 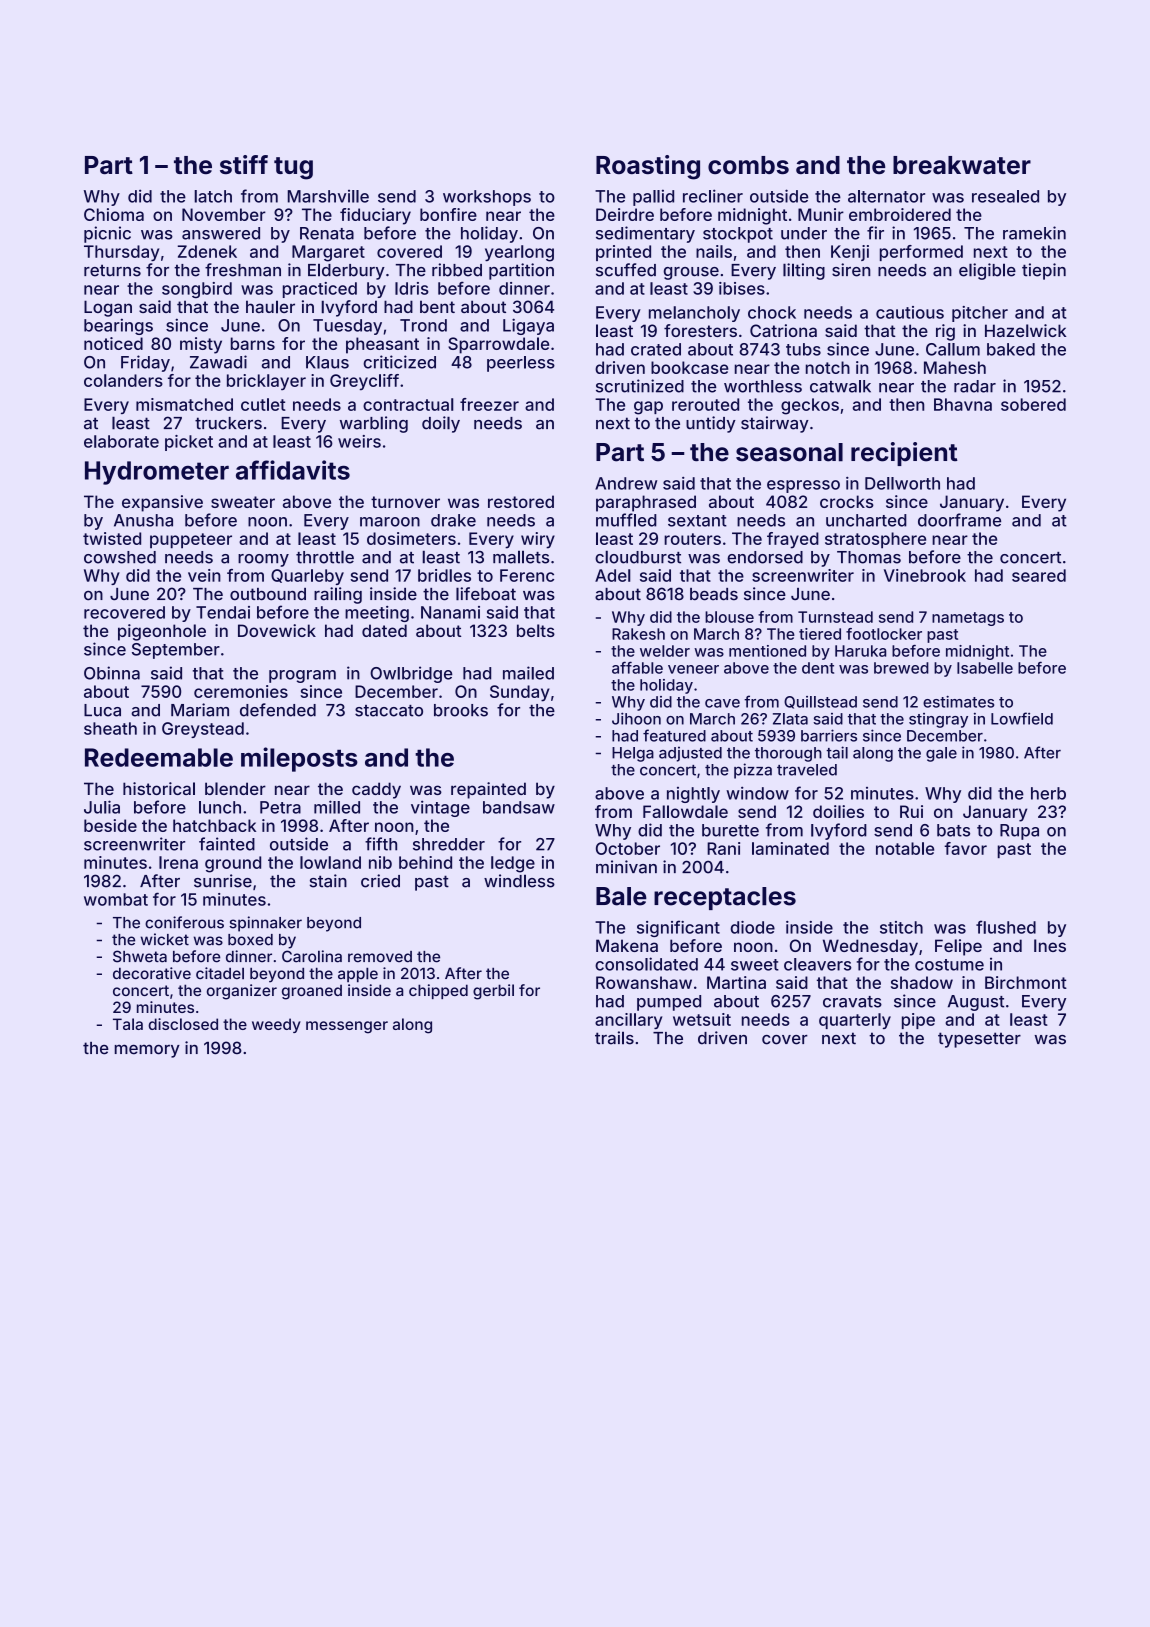 What do you see at coordinates (488, 790) in the page?
I see `repainted` at bounding box center [488, 790].
